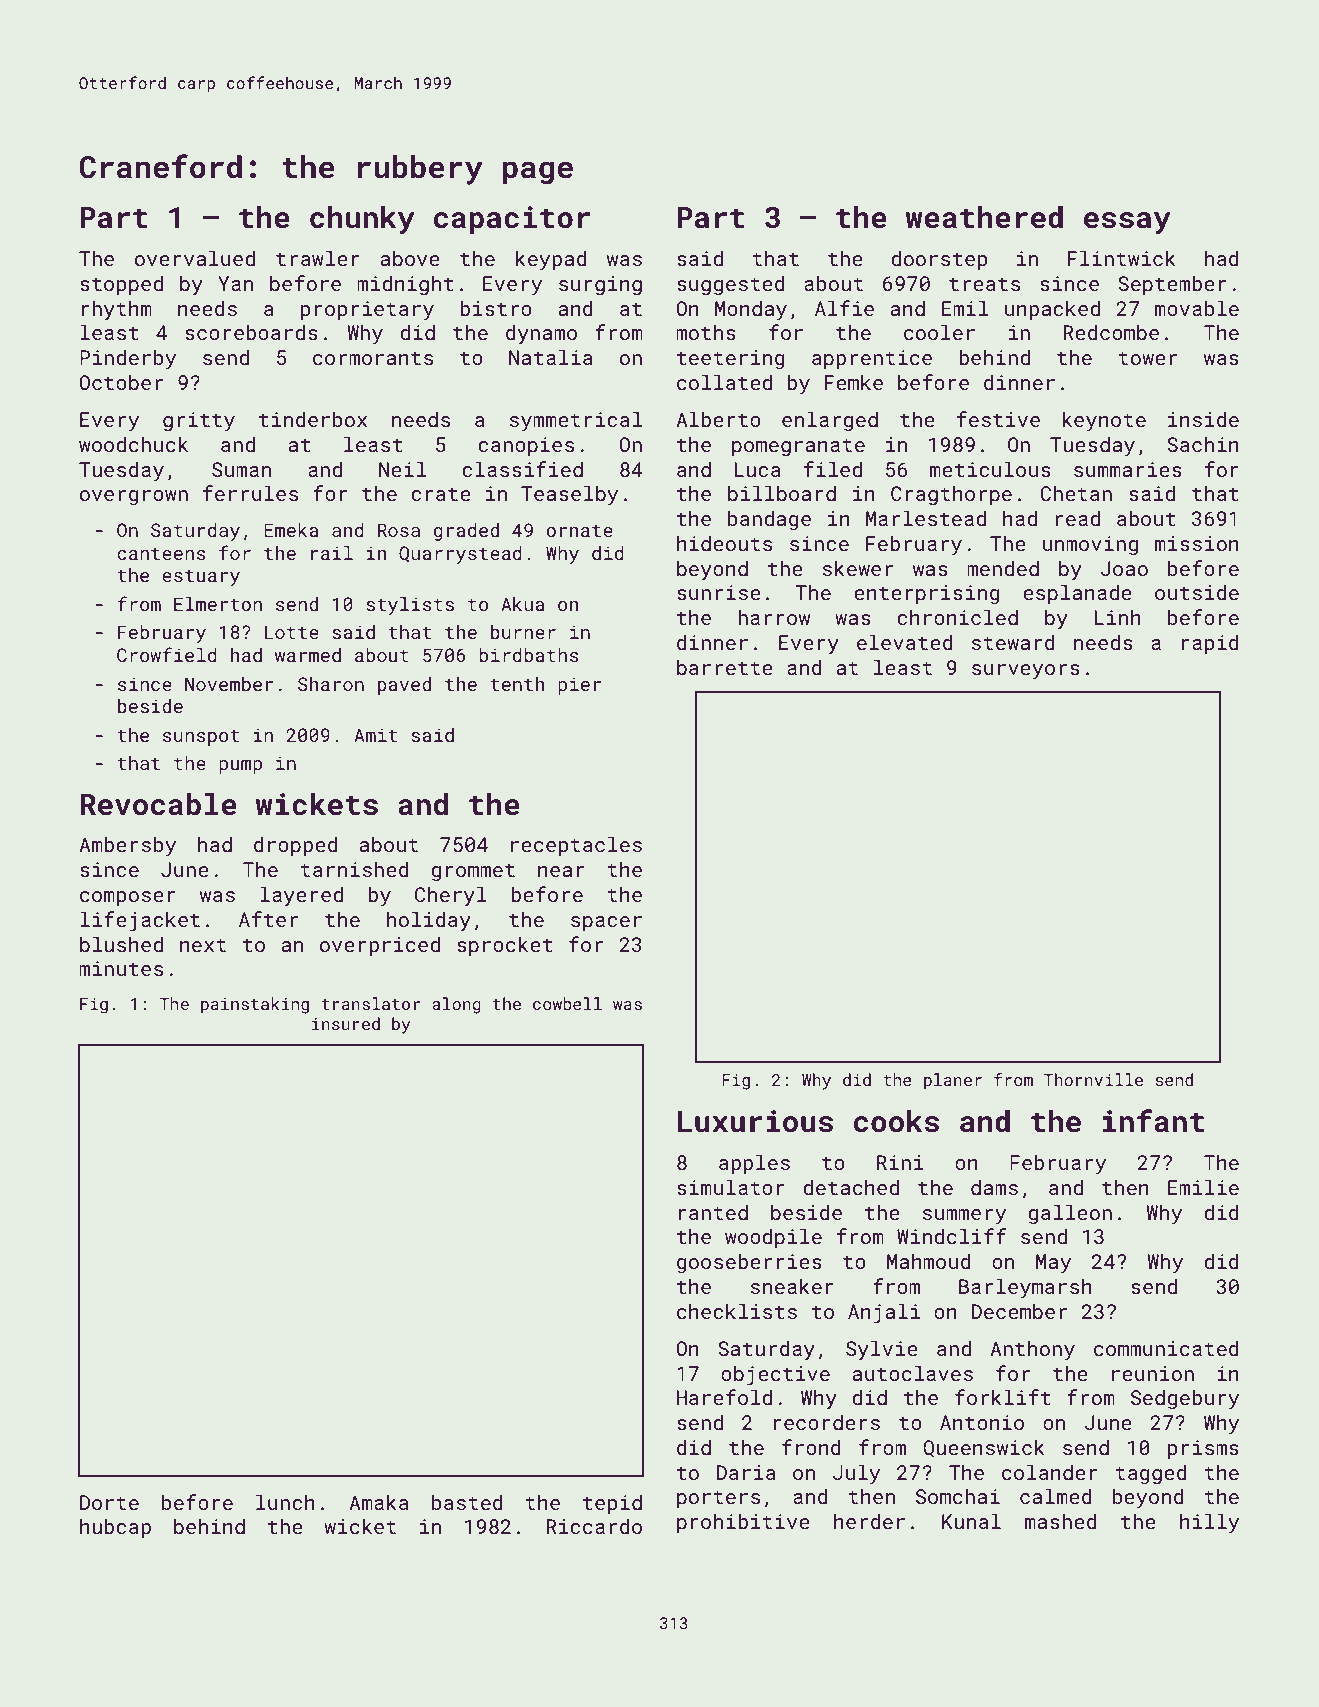 This page has width=1319, height=1707. I want to click on Amaka, so click(379, 1502).
